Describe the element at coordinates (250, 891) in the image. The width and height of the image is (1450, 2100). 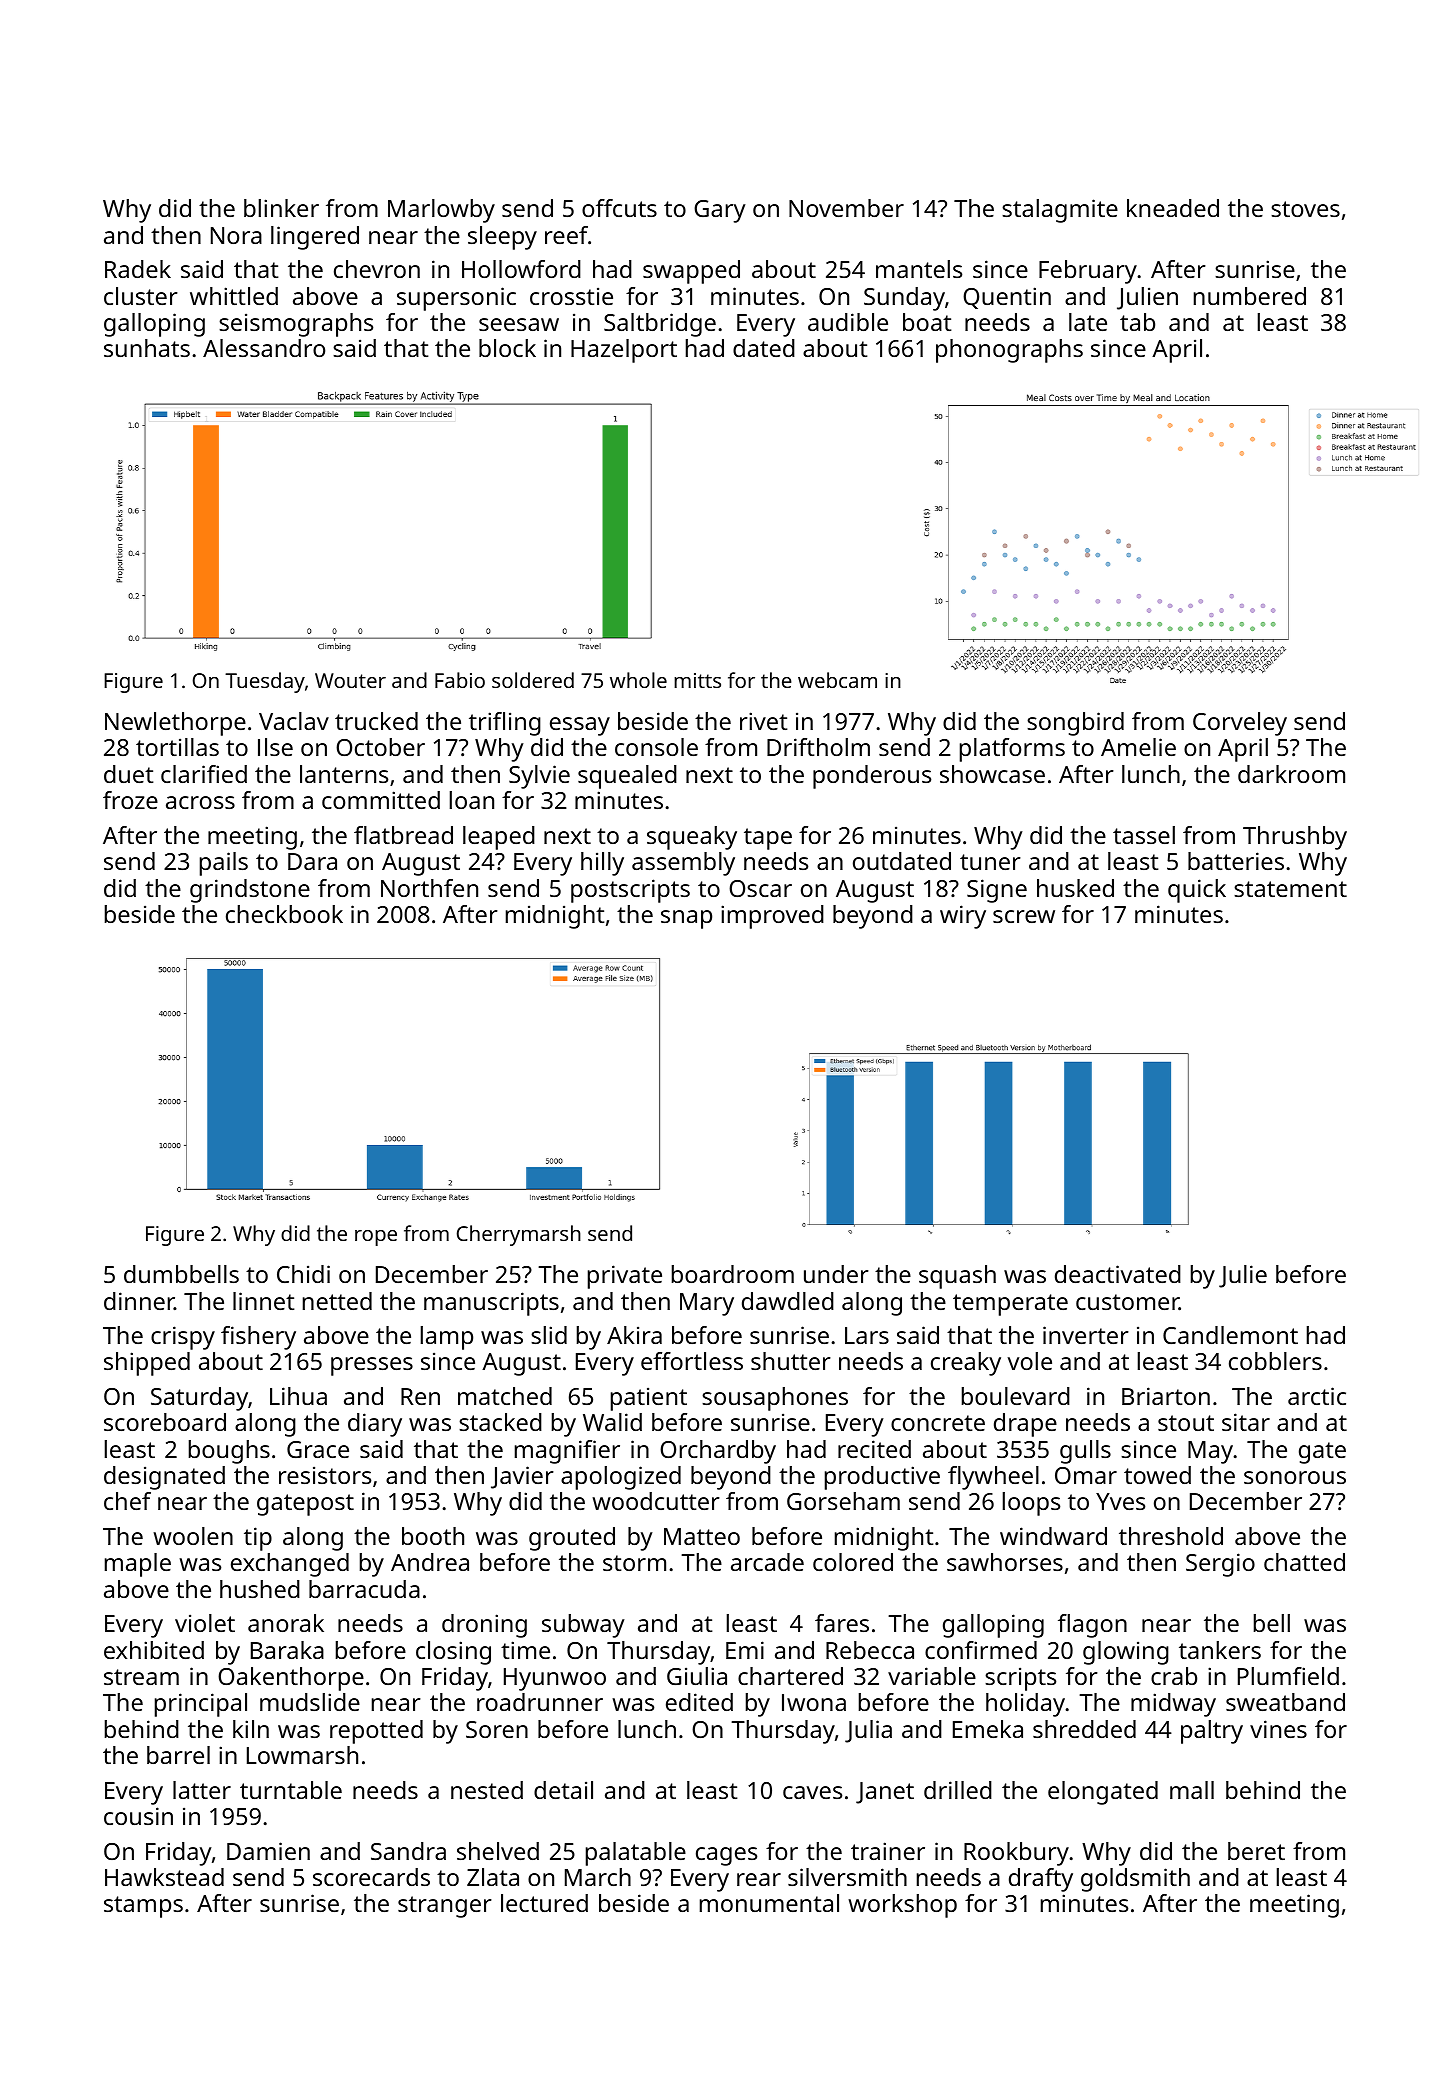
I see `grindstone` at that location.
